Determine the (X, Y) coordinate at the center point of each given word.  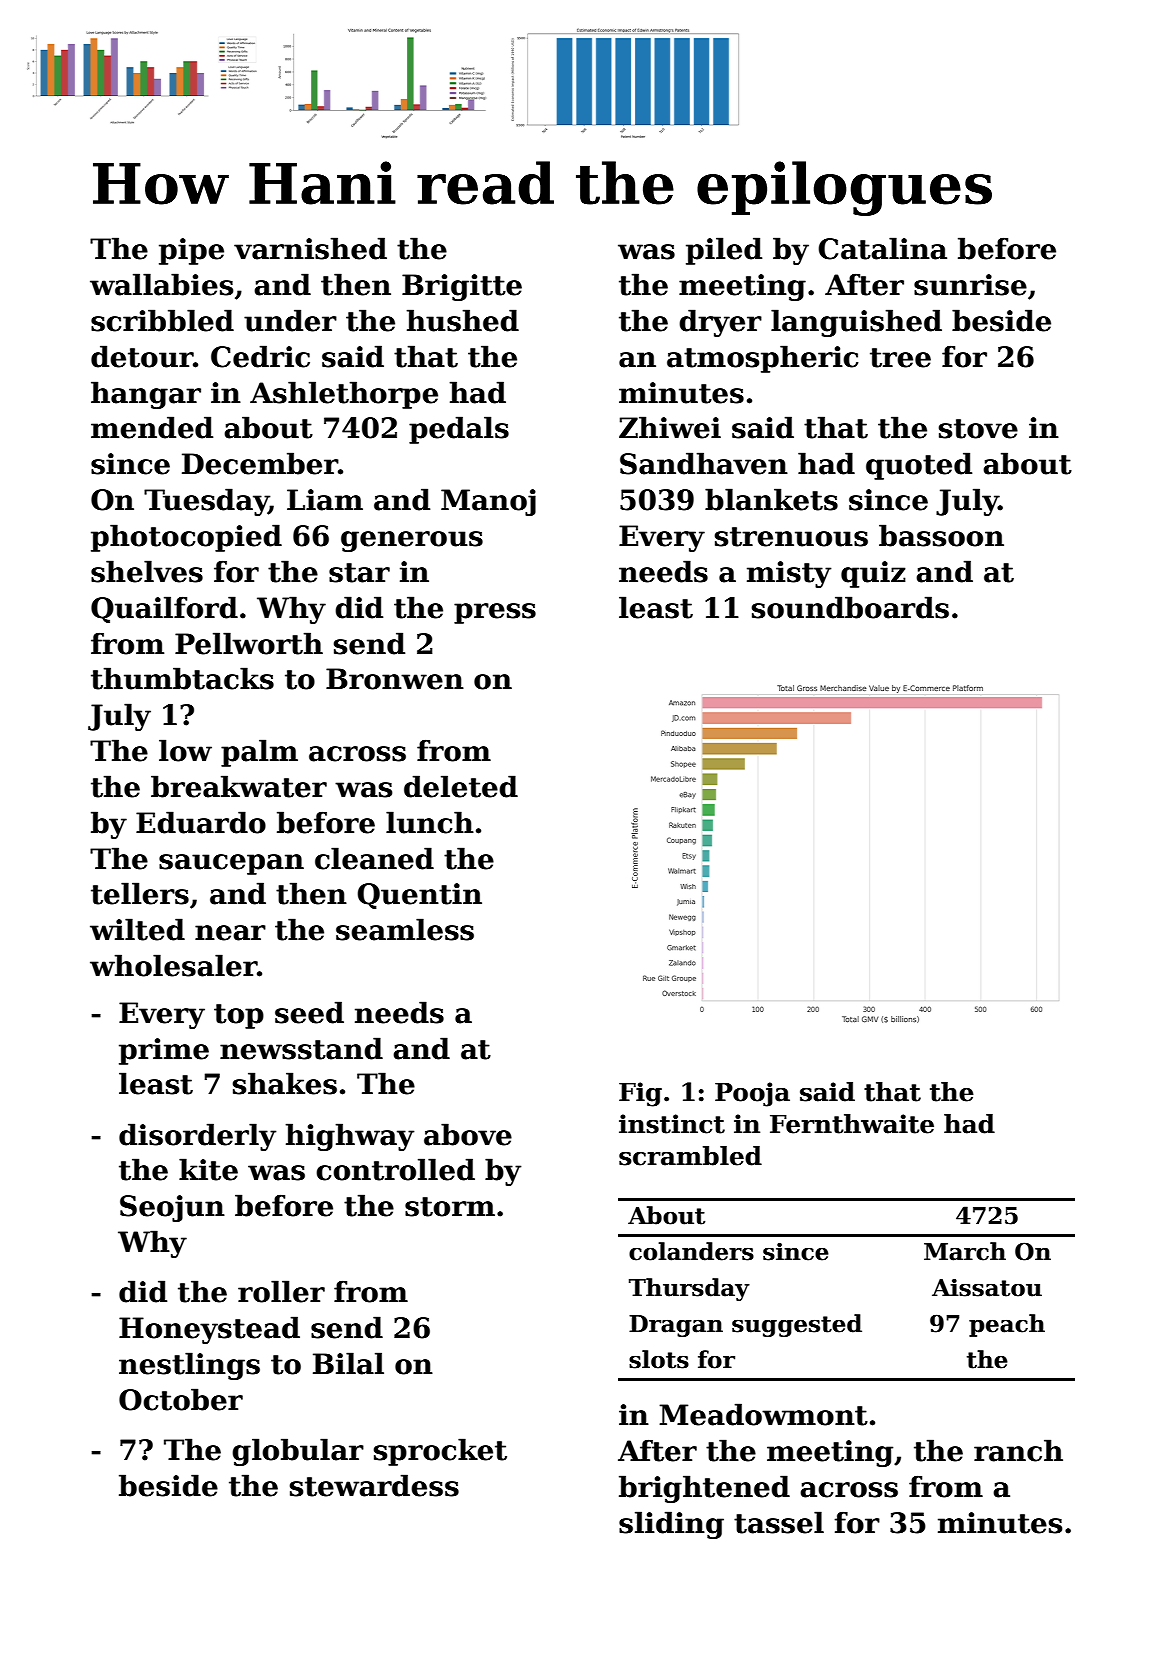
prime (164, 1051)
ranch (1018, 1450)
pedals (459, 430)
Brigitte (462, 287)
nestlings (189, 1366)
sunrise (970, 285)
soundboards (850, 607)
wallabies (161, 284)
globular (298, 1452)
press (495, 613)
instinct (672, 1124)
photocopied (186, 538)
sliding (671, 1525)
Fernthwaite (852, 1124)
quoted (919, 466)
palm (259, 753)
